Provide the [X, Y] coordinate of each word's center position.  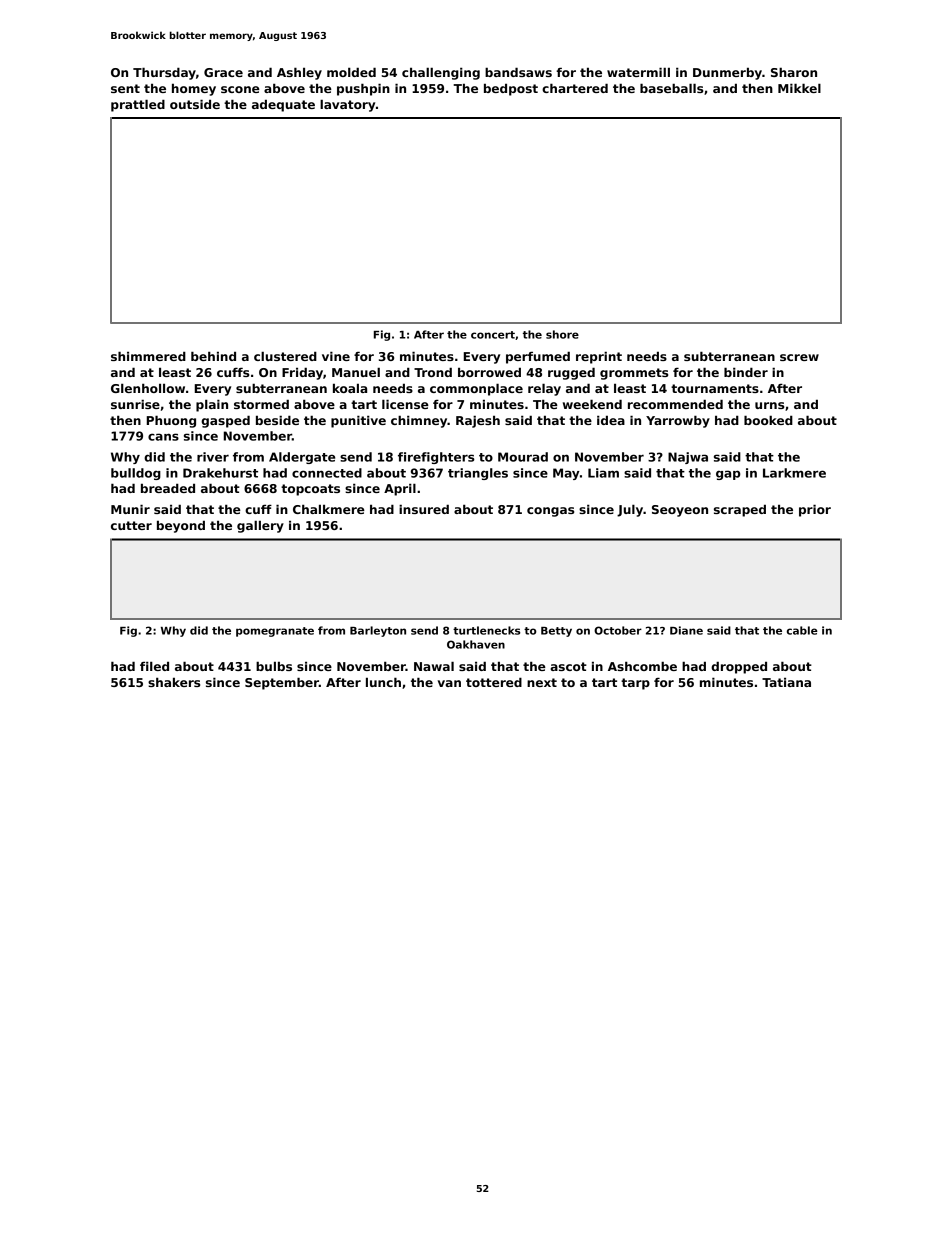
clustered [285, 356]
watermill [638, 72]
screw [799, 357]
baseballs [671, 88]
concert [493, 335]
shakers [174, 682]
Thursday [164, 73]
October [618, 630]
